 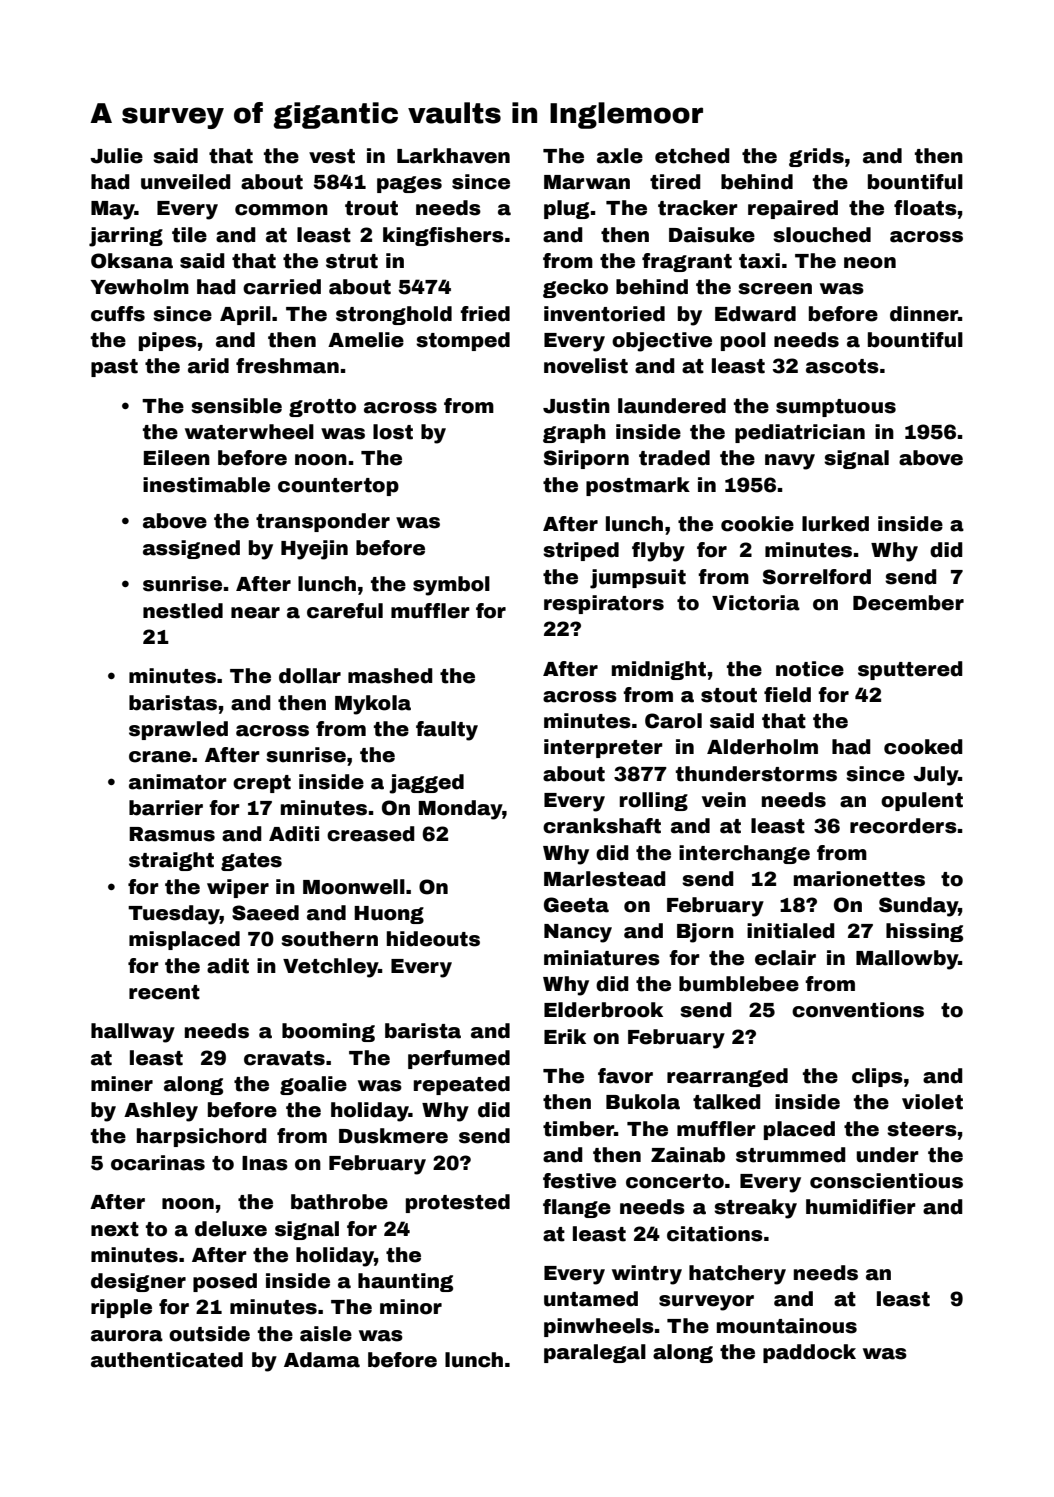 What do you see at coordinates (332, 156) in the image?
I see `vest` at bounding box center [332, 156].
